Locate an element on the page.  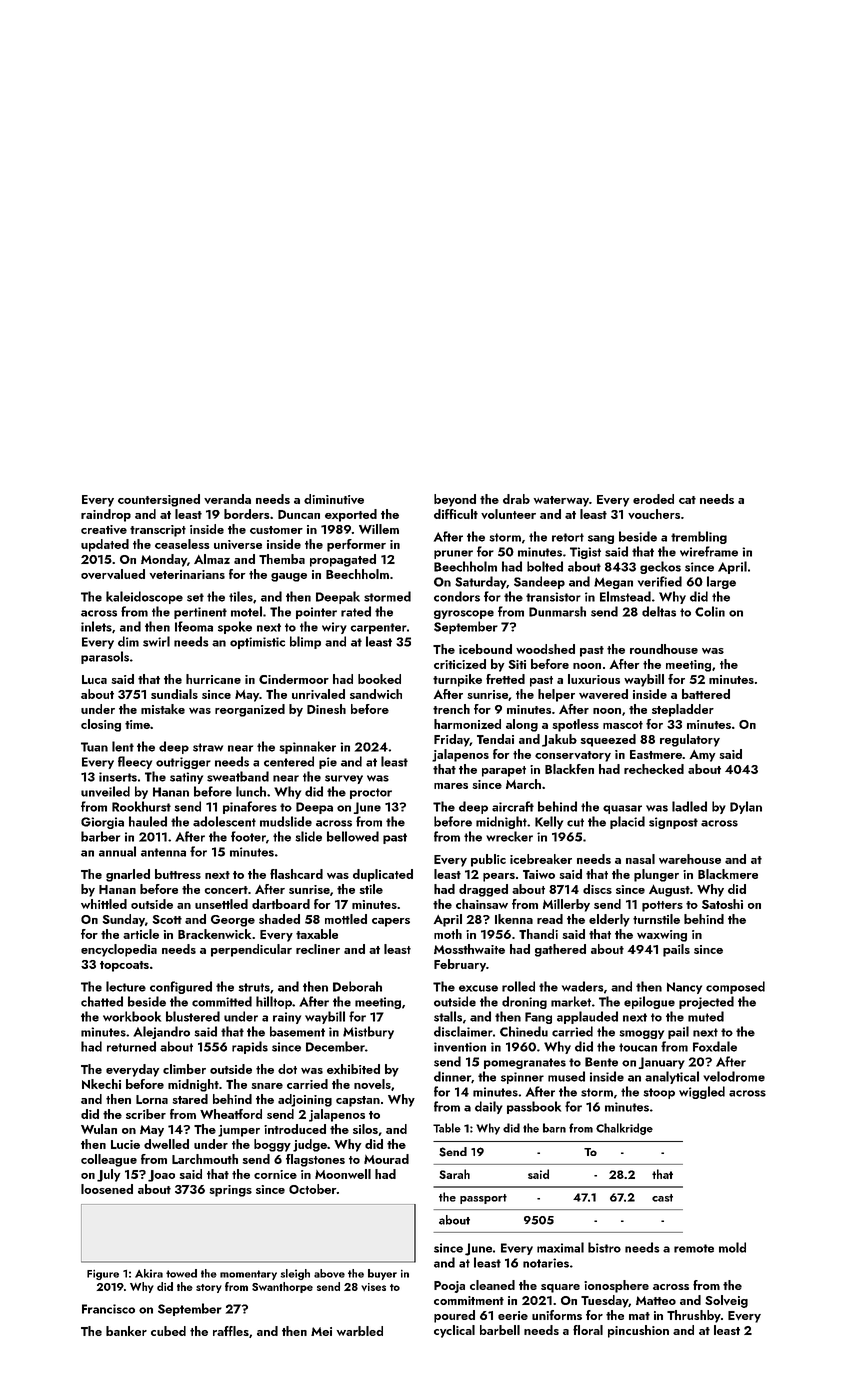
cubed is located at coordinates (168, 1331).
